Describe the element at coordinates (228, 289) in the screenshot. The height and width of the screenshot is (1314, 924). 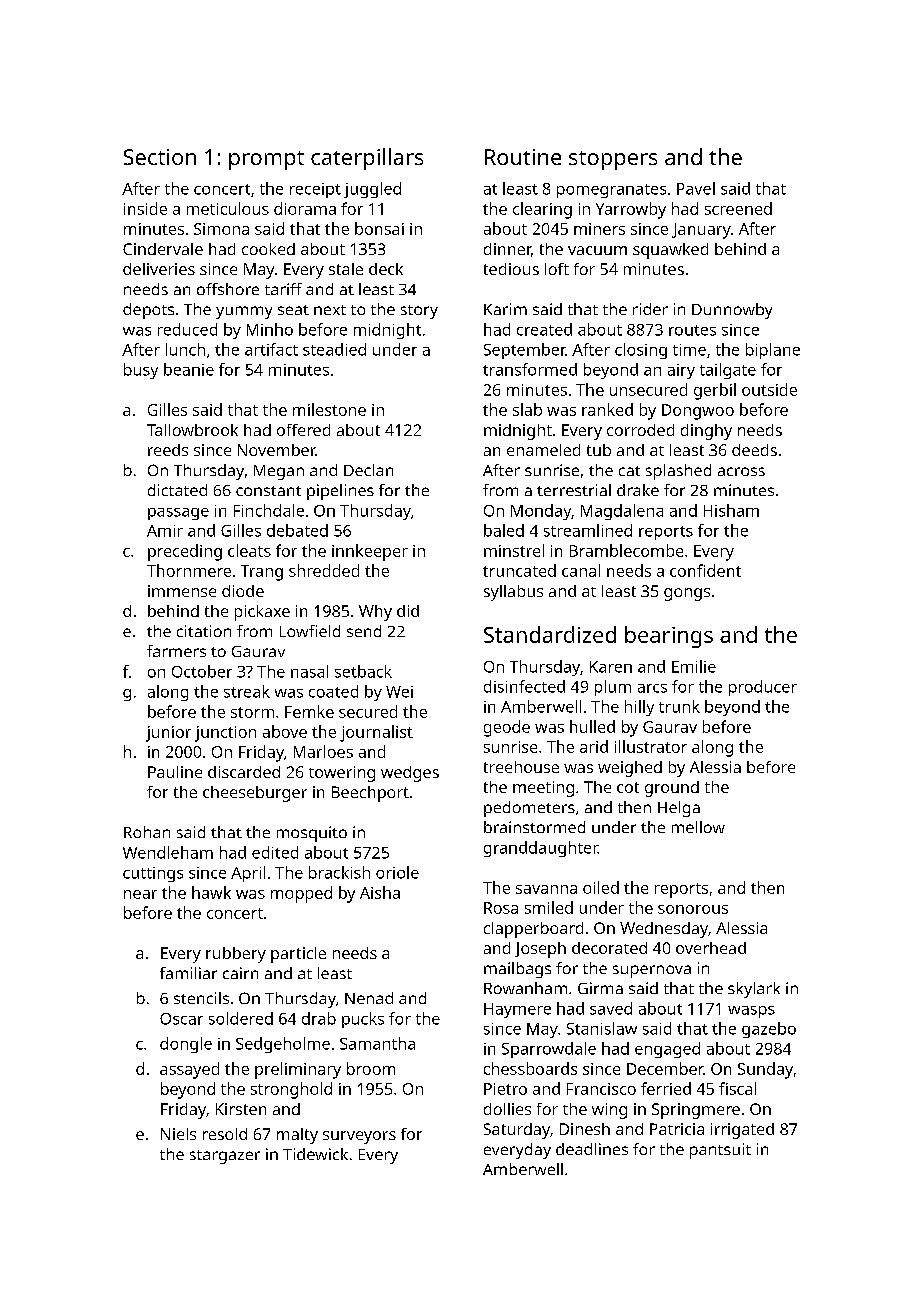
I see `offshore` at that location.
